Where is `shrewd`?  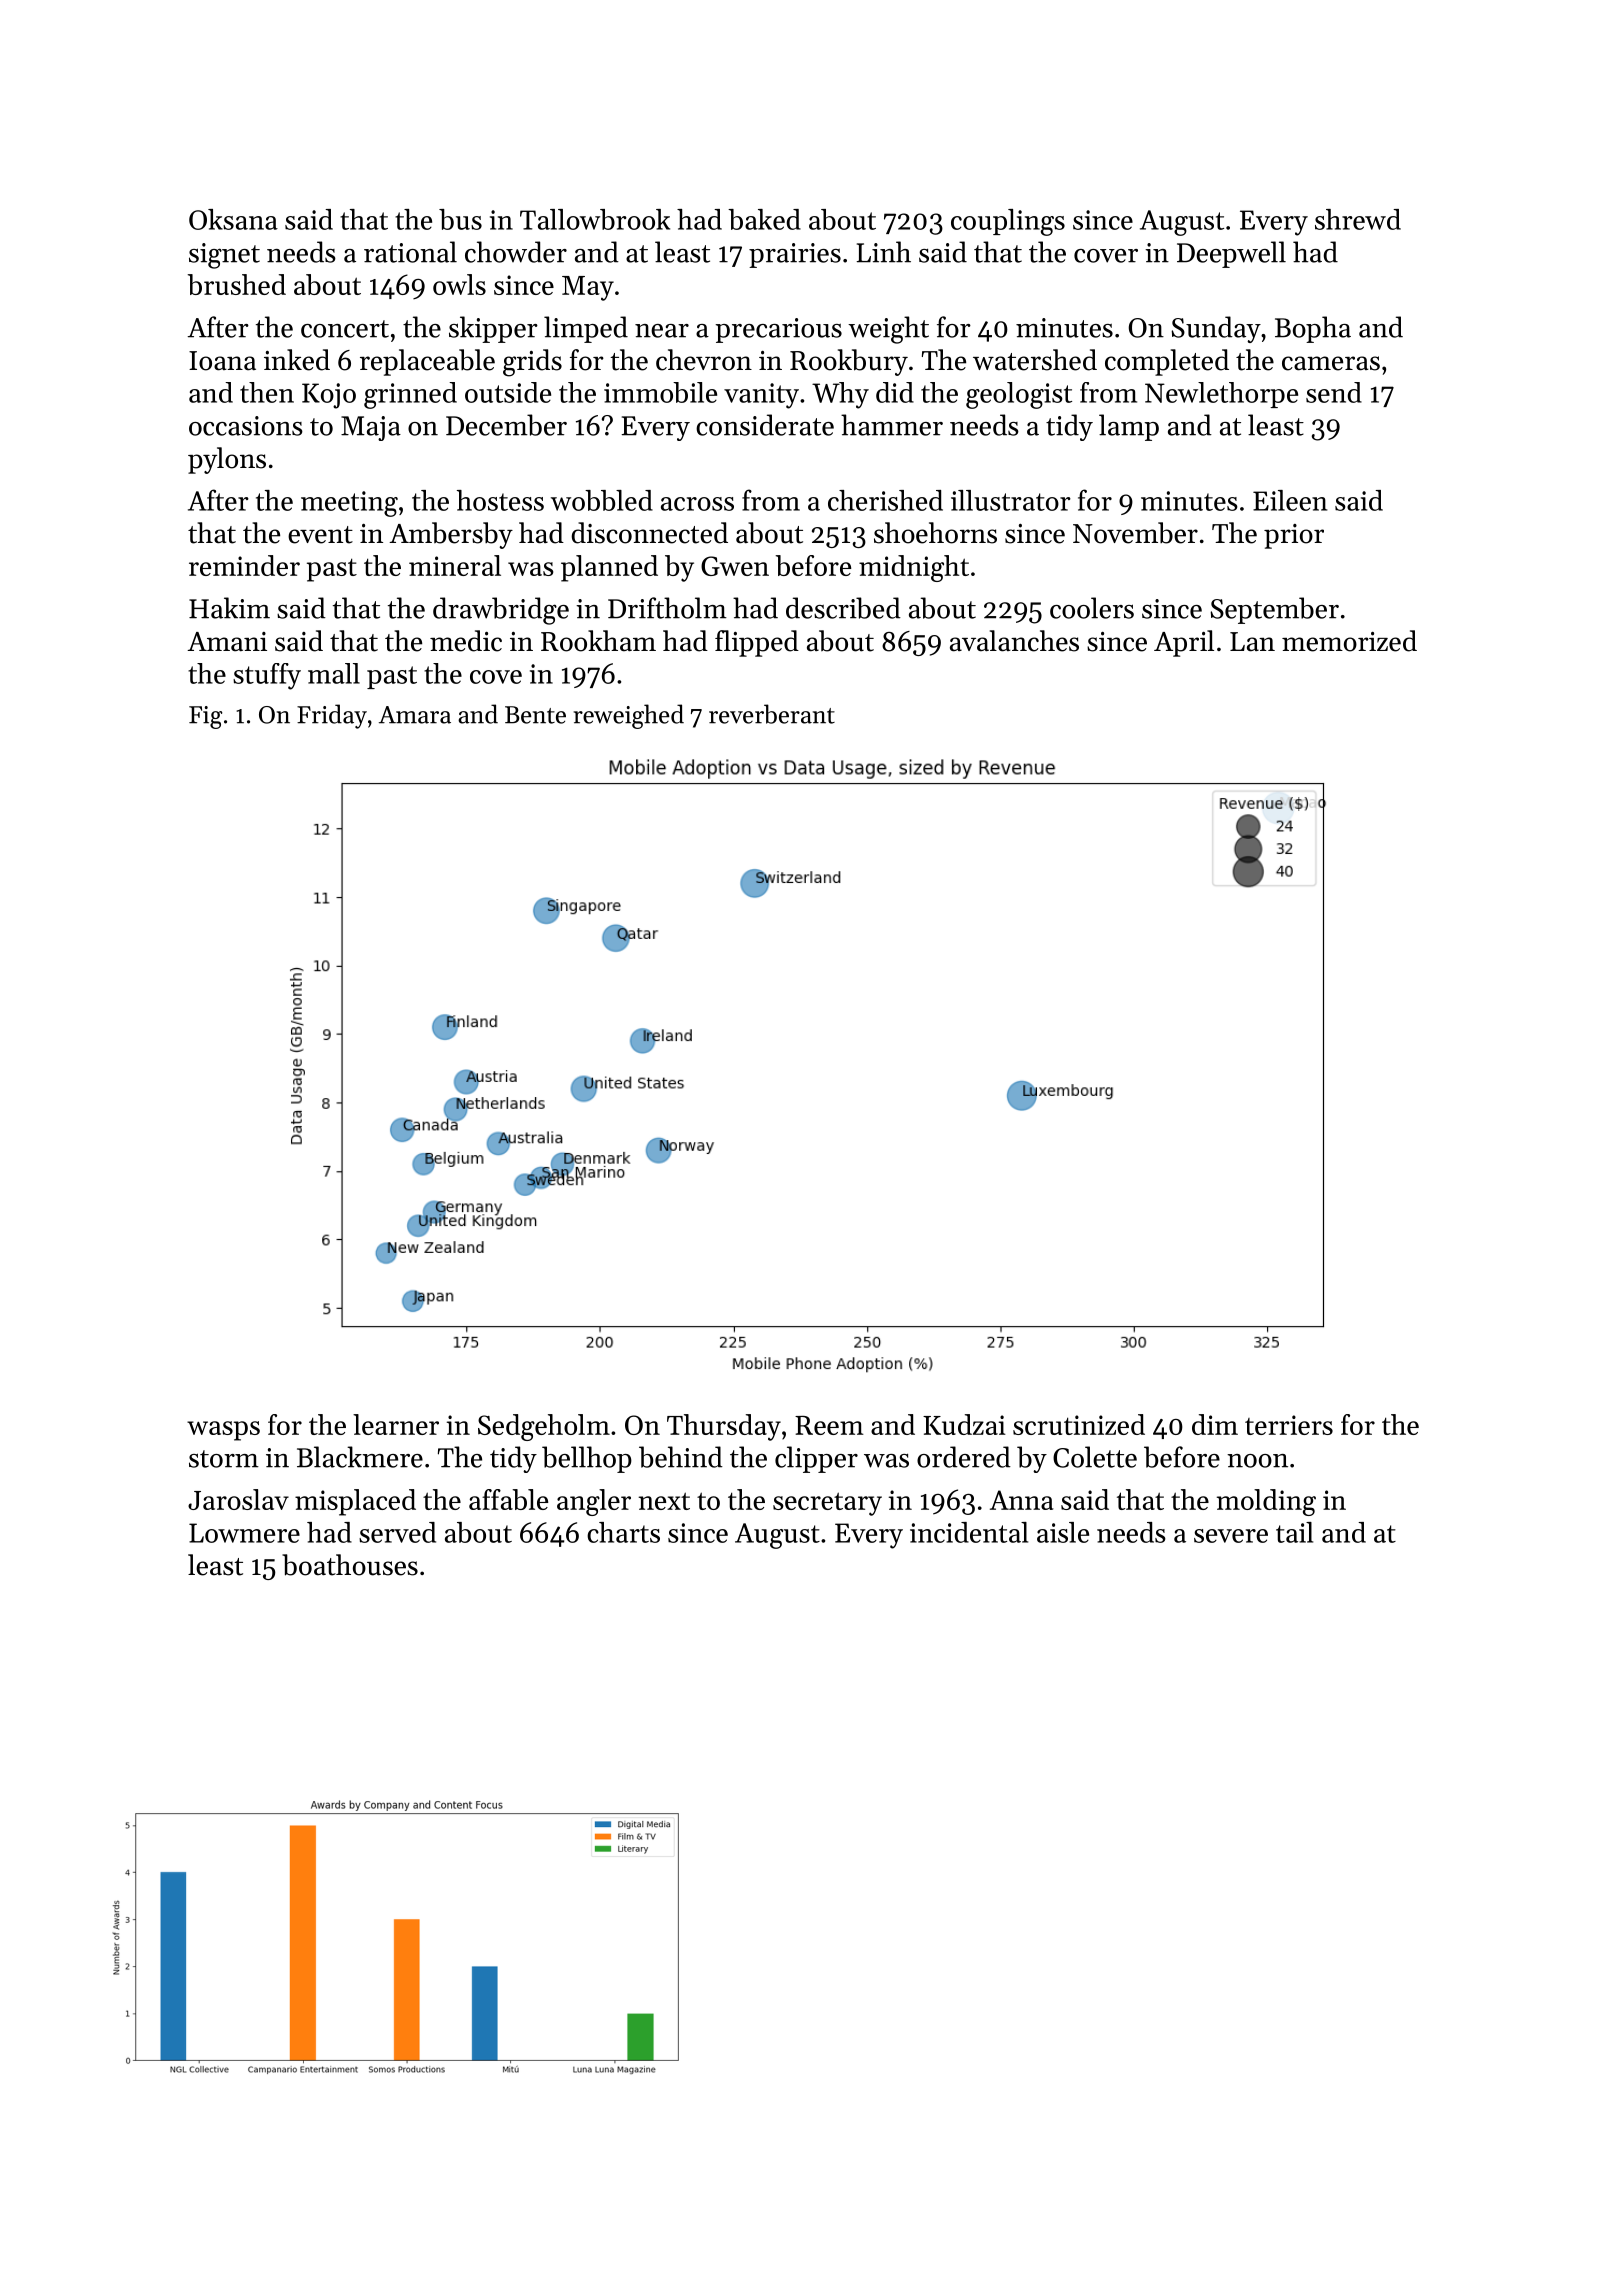 shrewd is located at coordinates (1358, 219).
